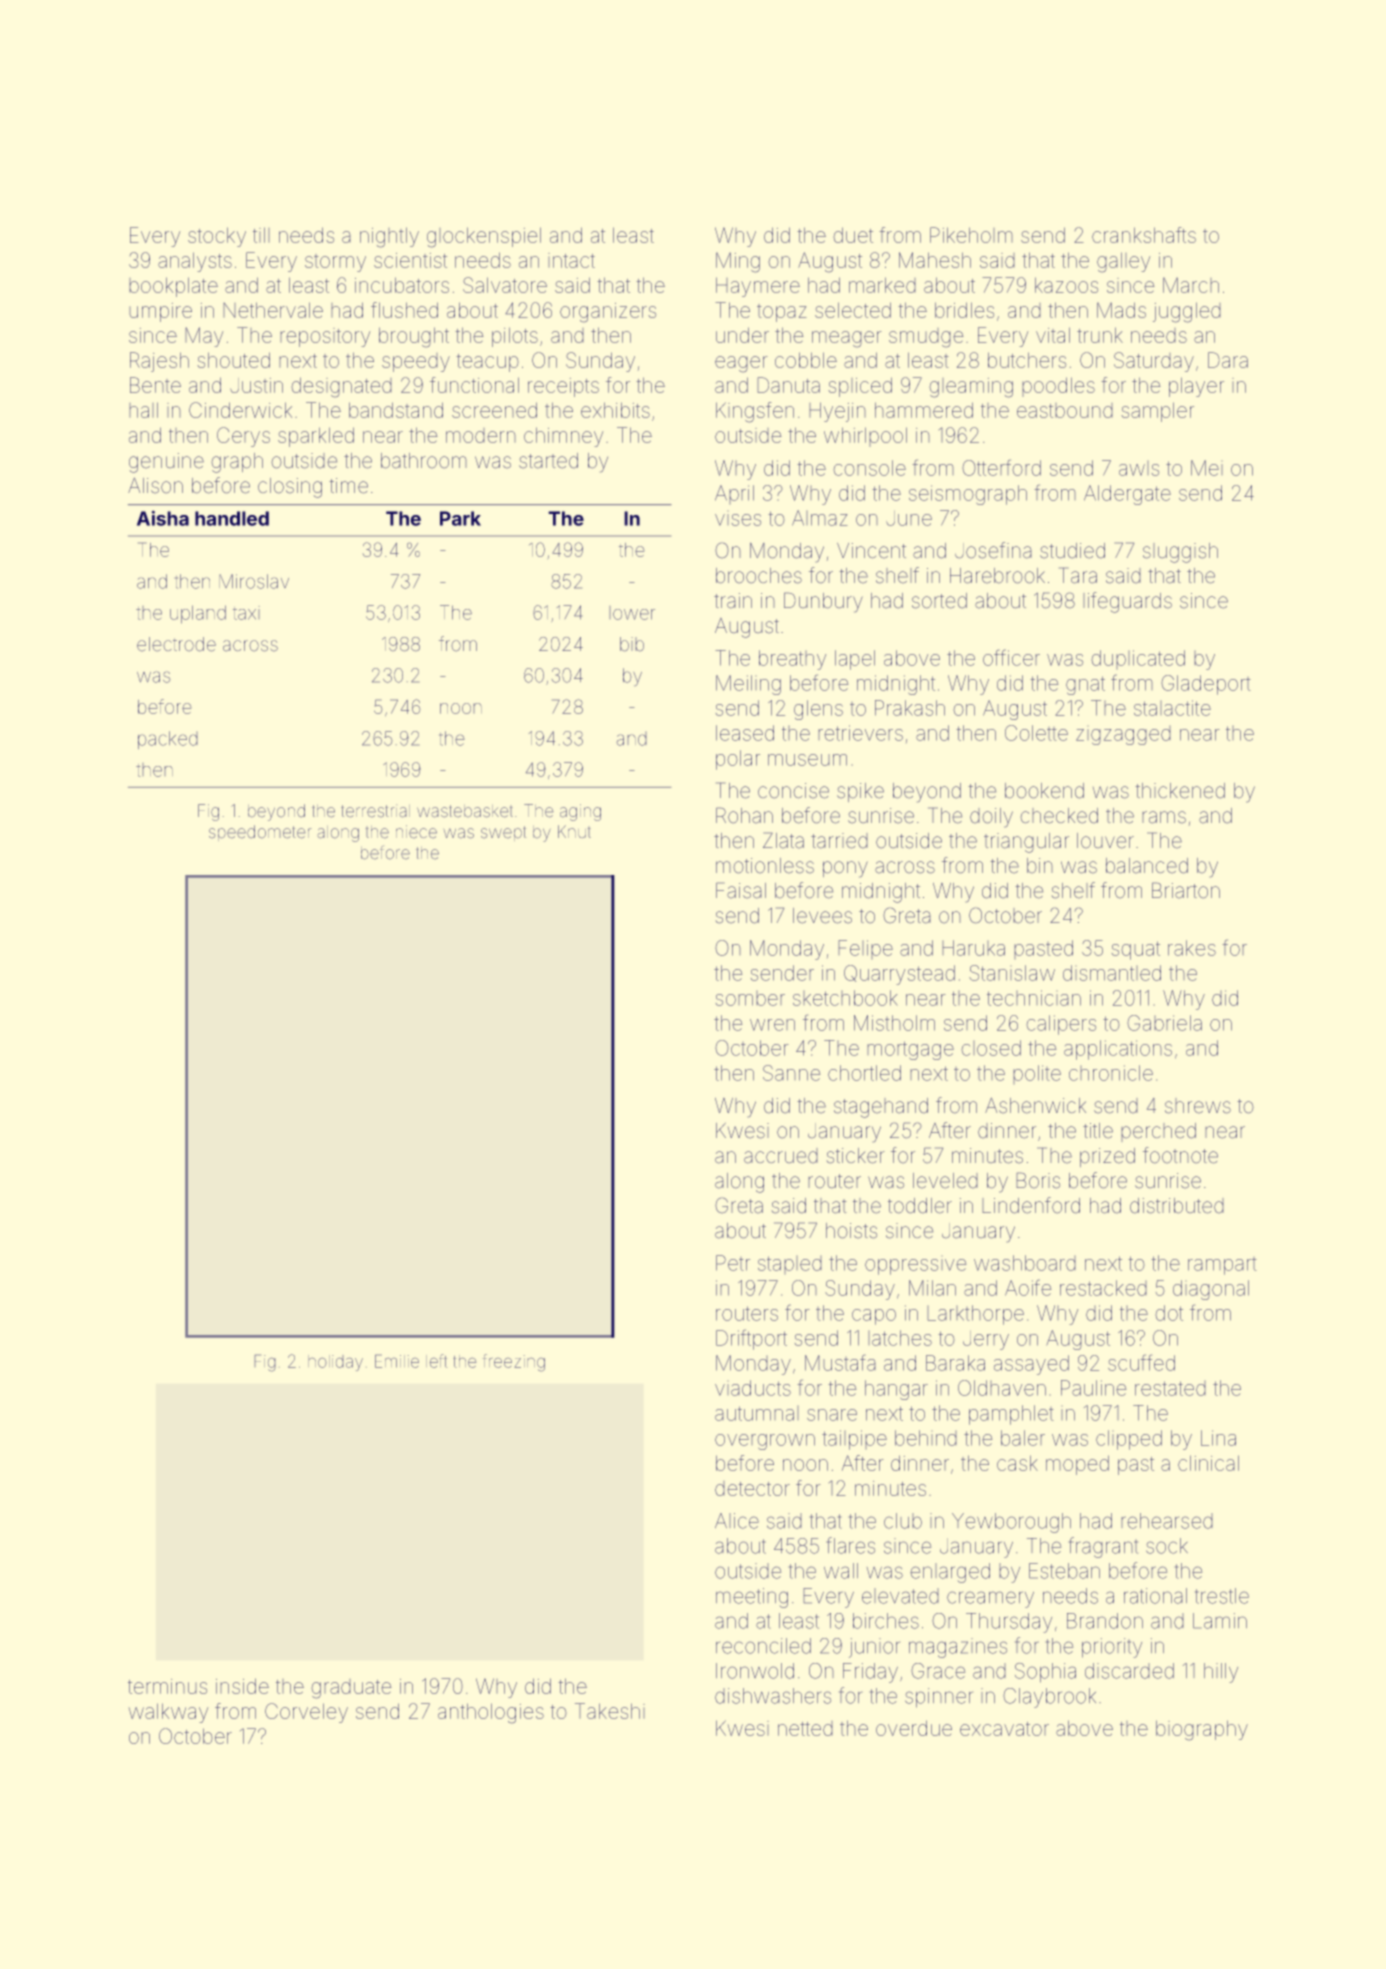 The height and width of the page is (1969, 1386). What do you see at coordinates (306, 1713) in the page?
I see `Corveley` at bounding box center [306, 1713].
